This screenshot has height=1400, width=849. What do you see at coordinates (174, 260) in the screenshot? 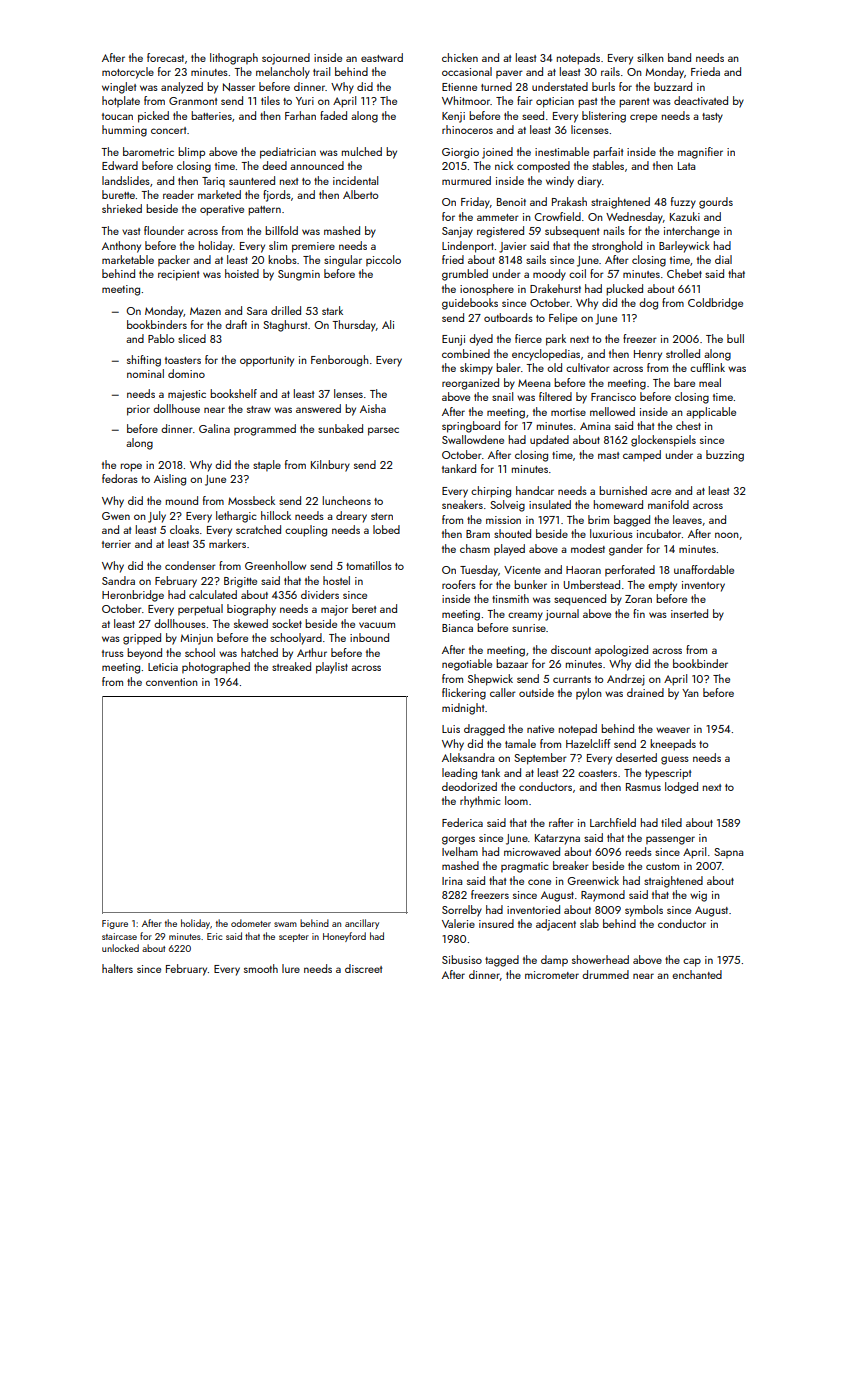
I see `packer` at bounding box center [174, 260].
